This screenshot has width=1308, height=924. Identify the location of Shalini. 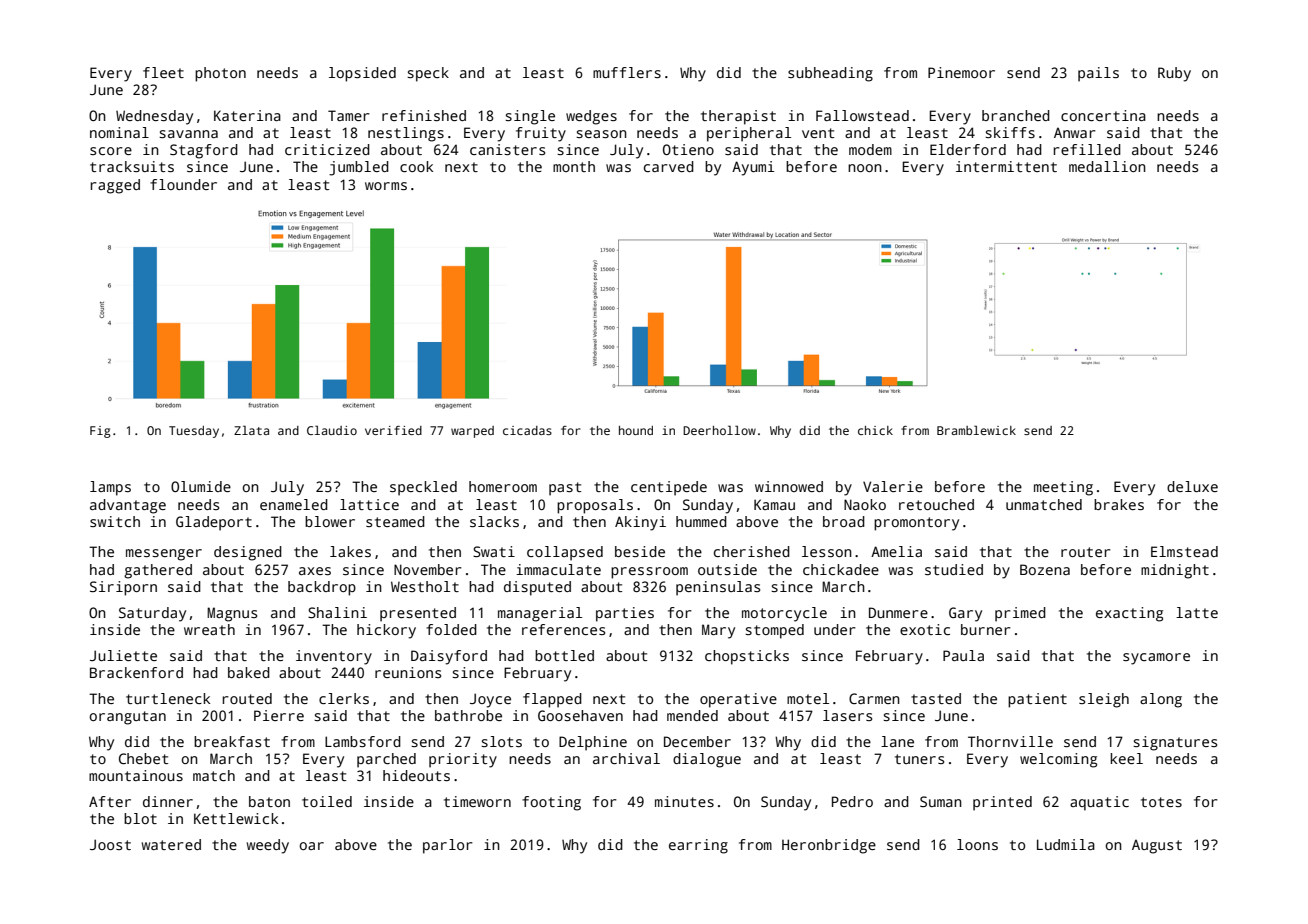
(337, 612).
